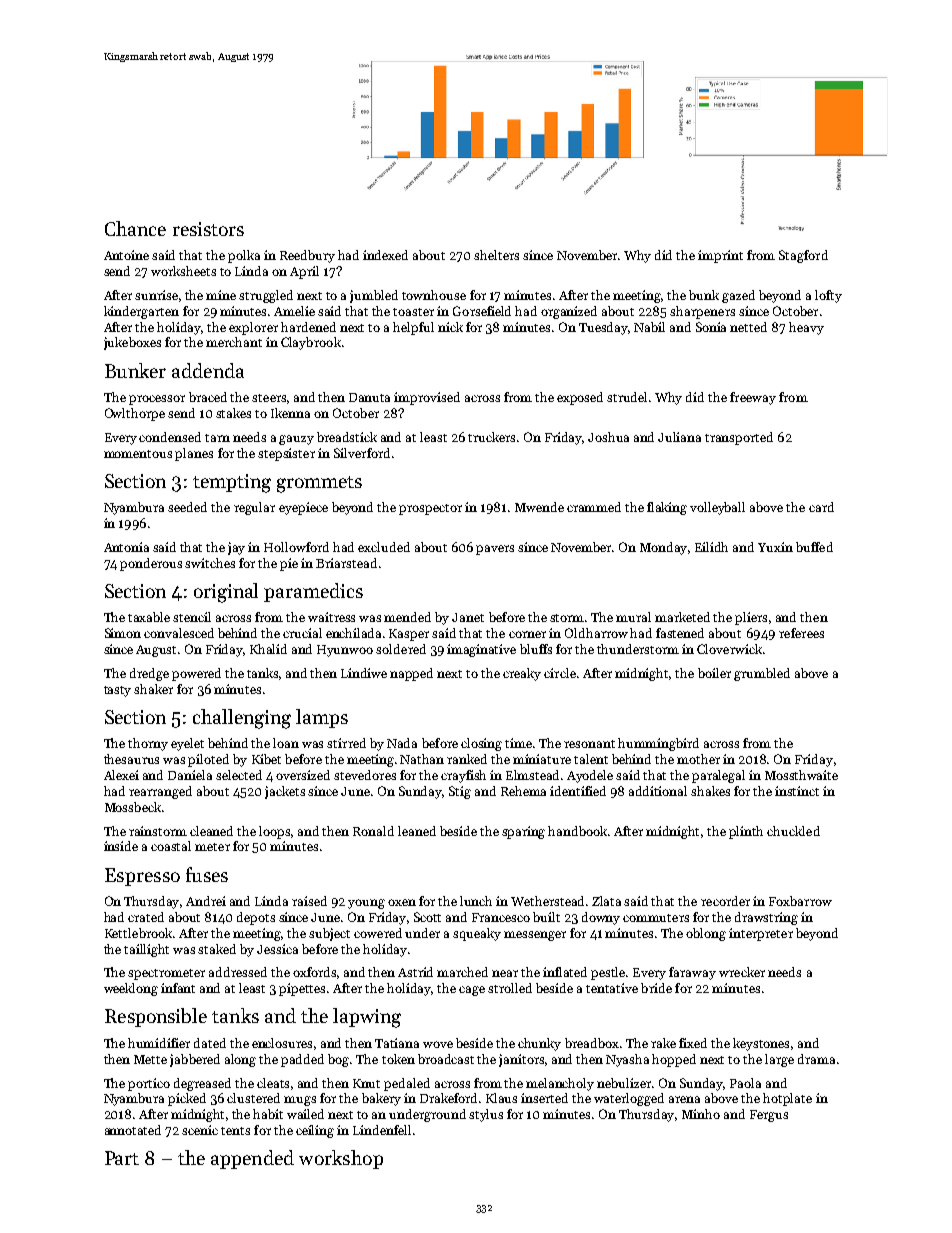 This page has width=952, height=1233. I want to click on Francesco, so click(501, 917).
